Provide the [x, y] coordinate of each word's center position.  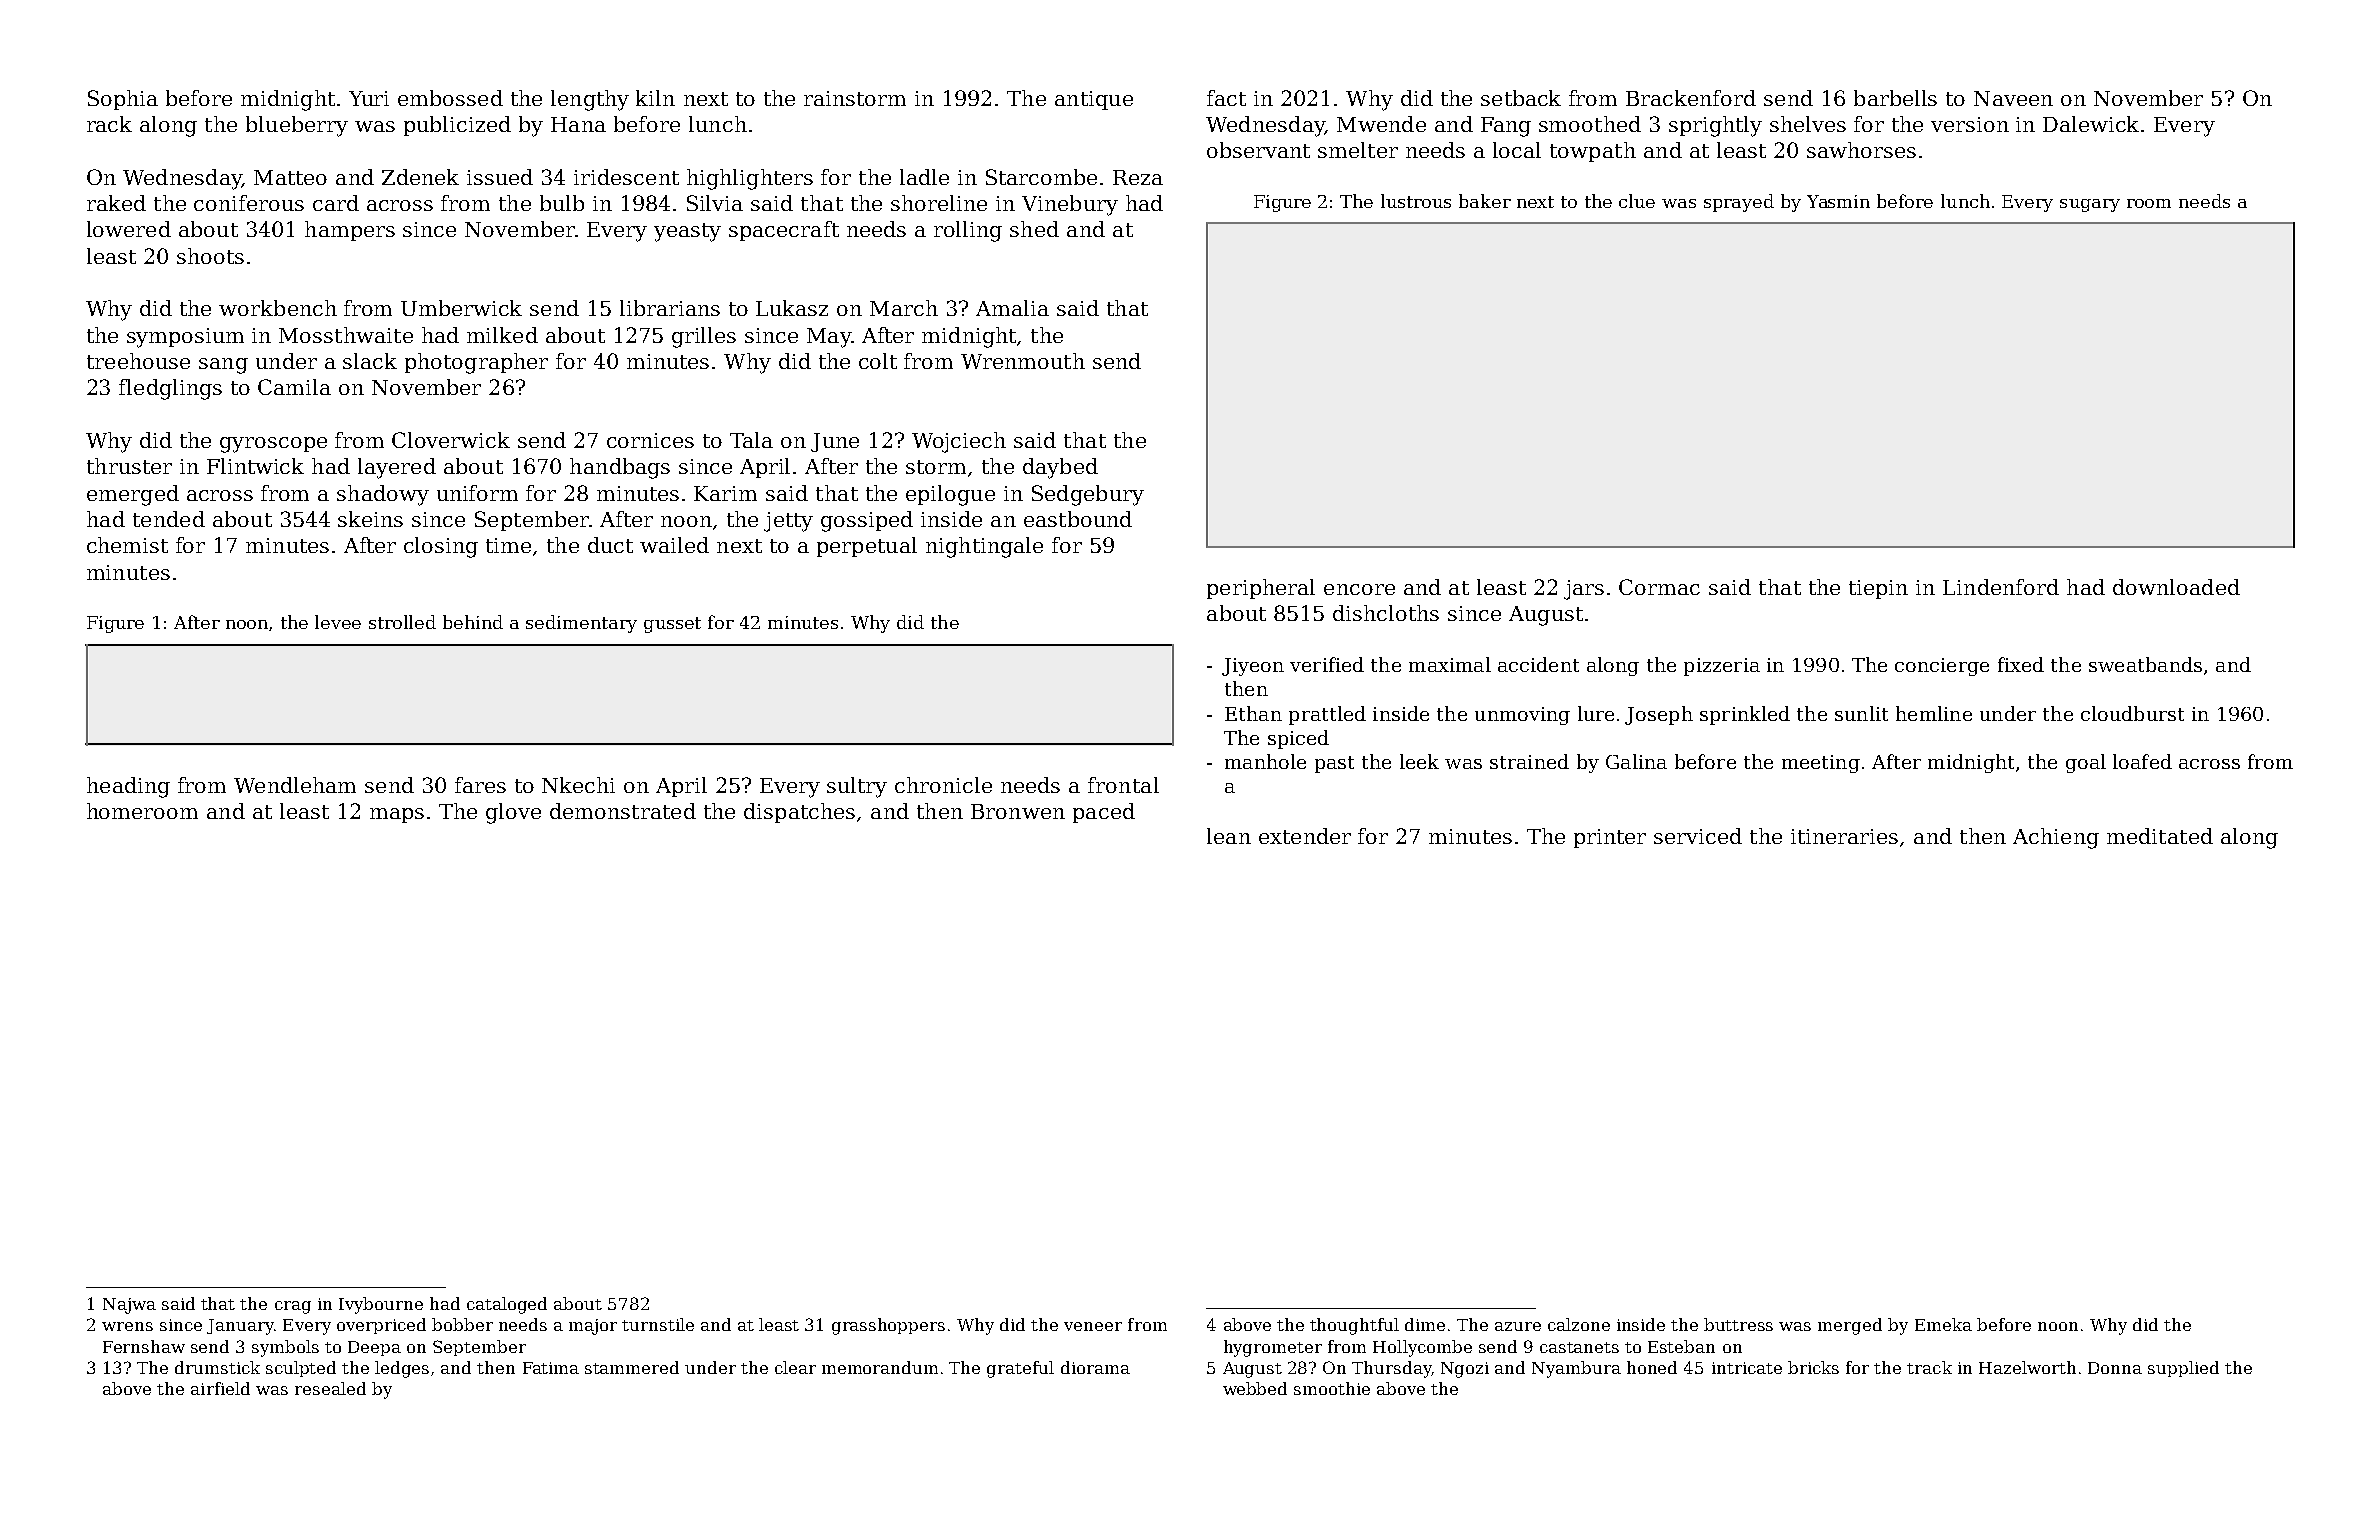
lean [1229, 836]
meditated [2160, 836]
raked [116, 203]
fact [1226, 98]
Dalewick [2091, 124]
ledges [402, 1369]
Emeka [1943, 1324]
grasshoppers [888, 1326]
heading [128, 787]
